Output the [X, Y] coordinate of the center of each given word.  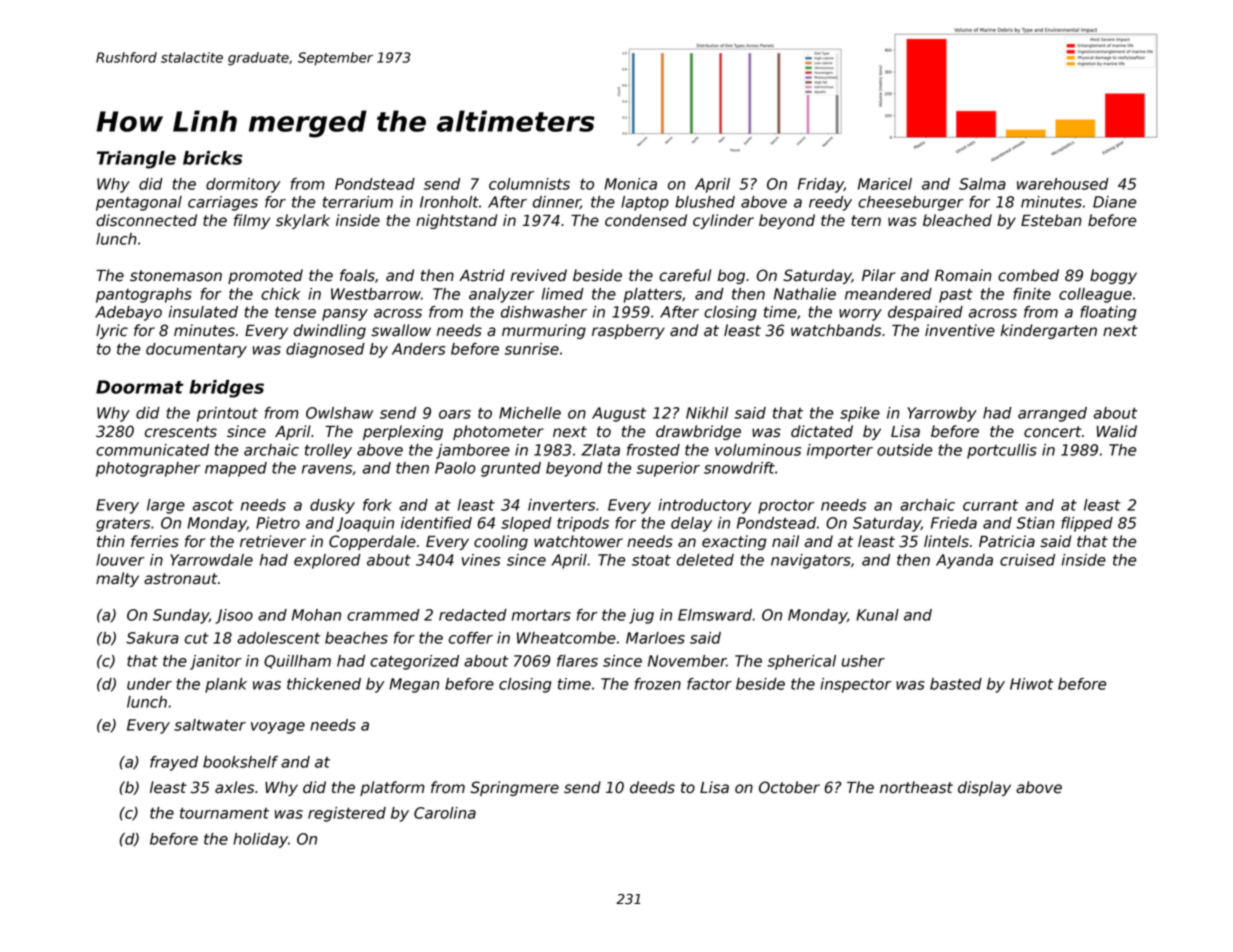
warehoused [1063, 184]
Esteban [1051, 220]
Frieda [954, 523]
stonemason [176, 276]
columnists [529, 184]
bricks [212, 158]
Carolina [445, 813]
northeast [916, 787]
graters [123, 525]
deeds [652, 787]
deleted [705, 560]
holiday [260, 840]
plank [226, 685]
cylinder [723, 221]
